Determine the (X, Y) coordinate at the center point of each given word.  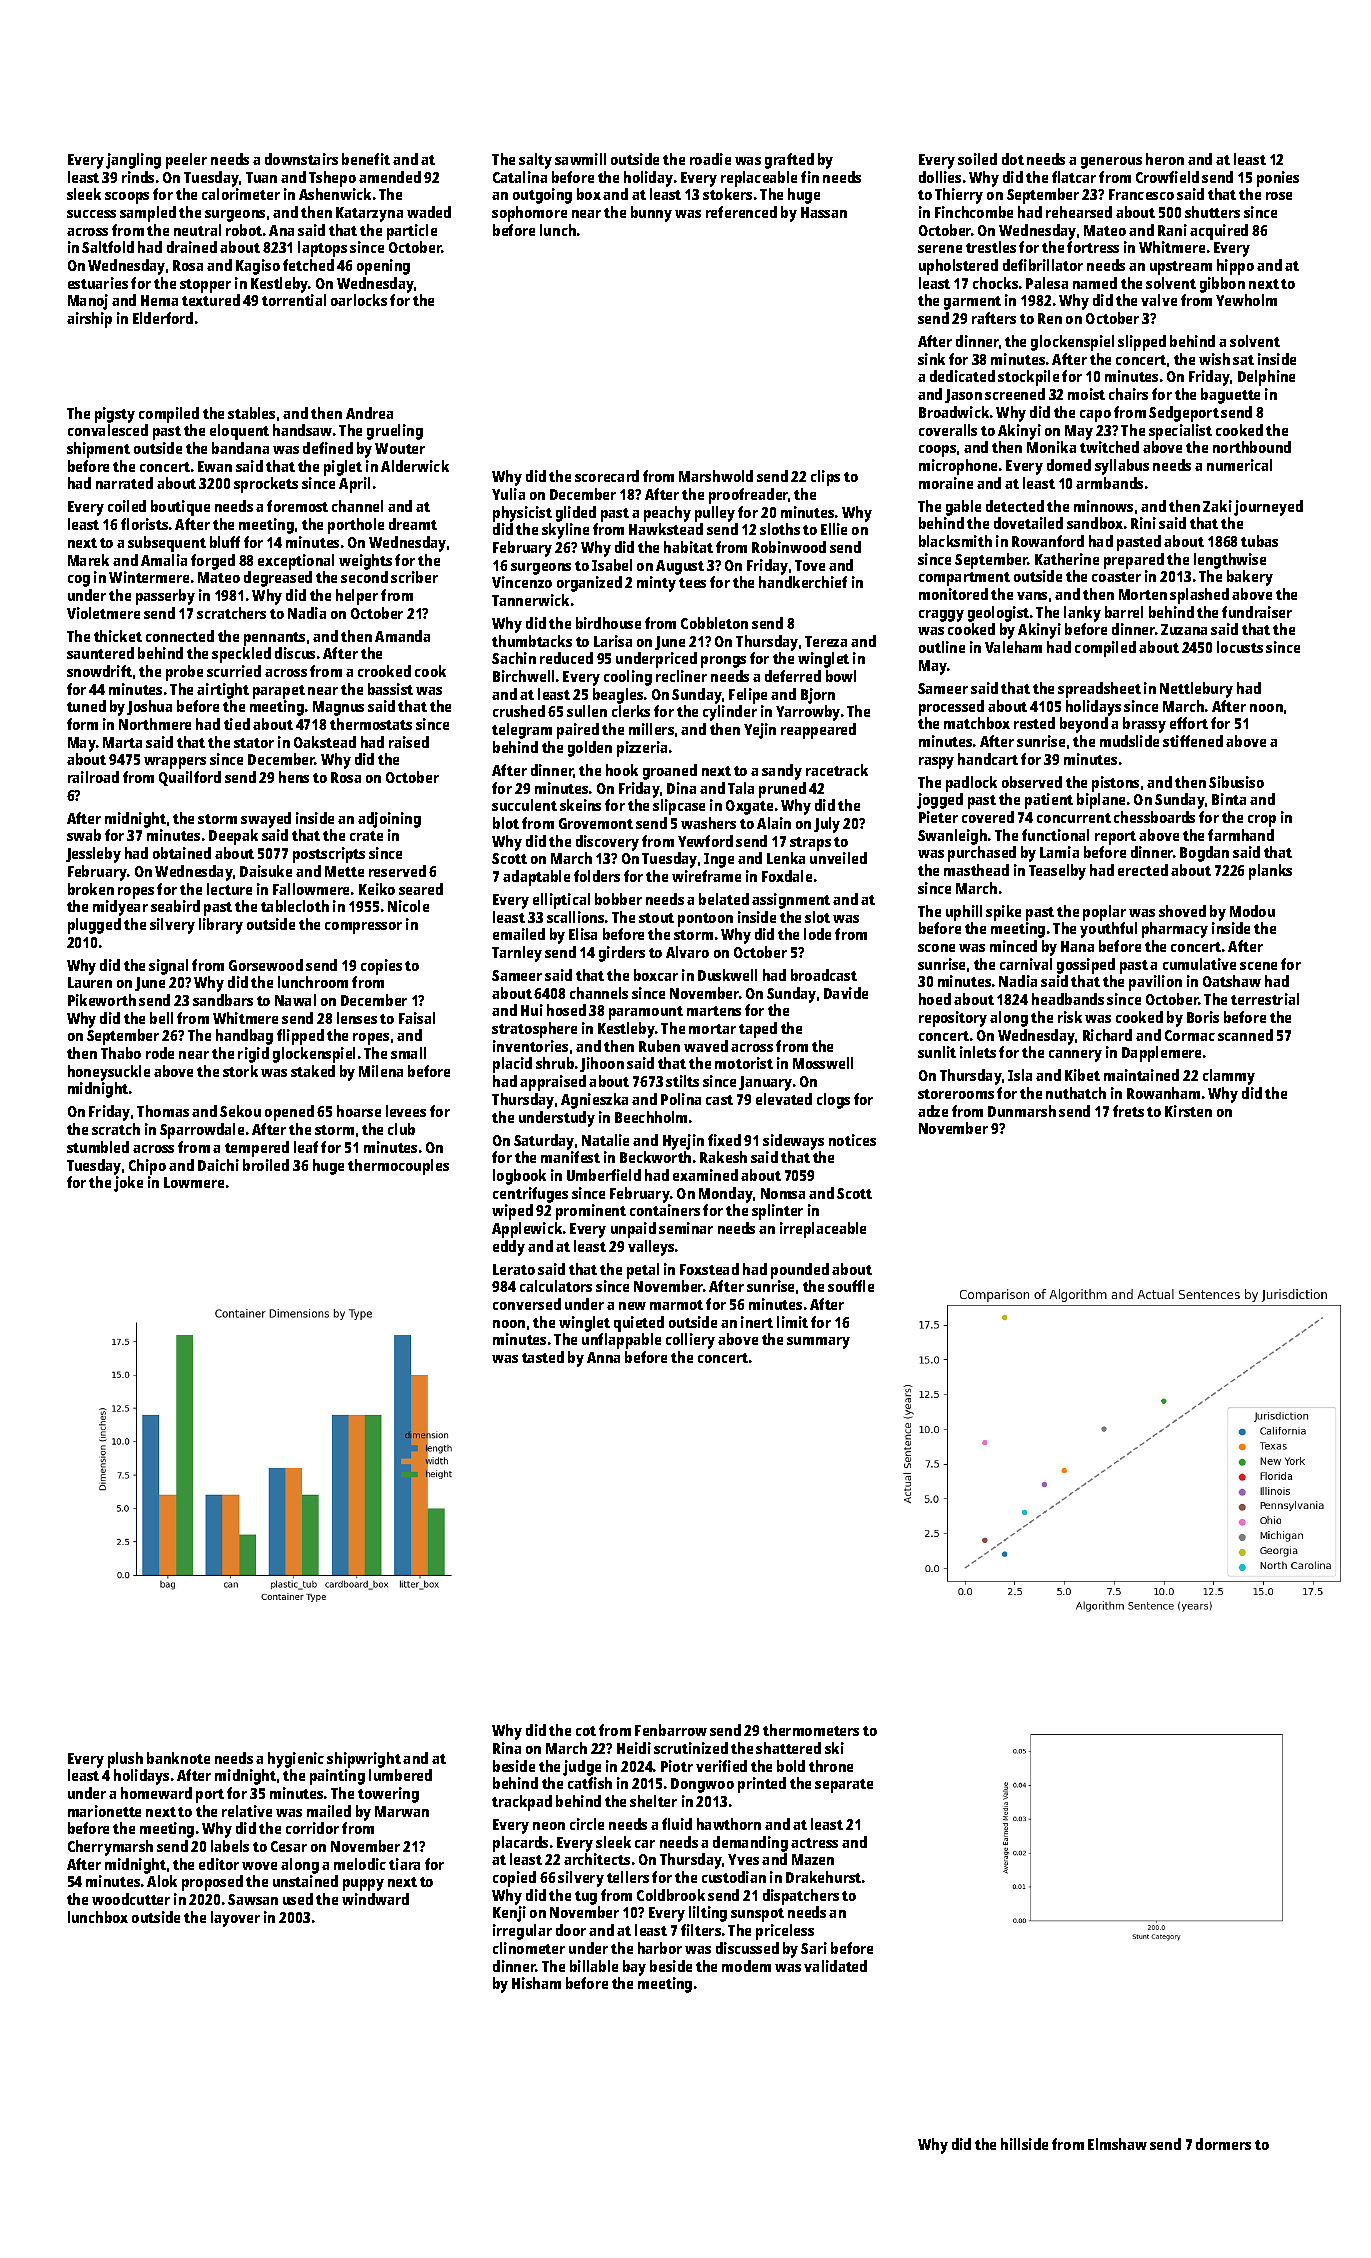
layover (235, 1919)
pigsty (115, 415)
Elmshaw (1117, 2144)
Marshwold (716, 476)
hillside (1024, 2144)
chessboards (1154, 817)
